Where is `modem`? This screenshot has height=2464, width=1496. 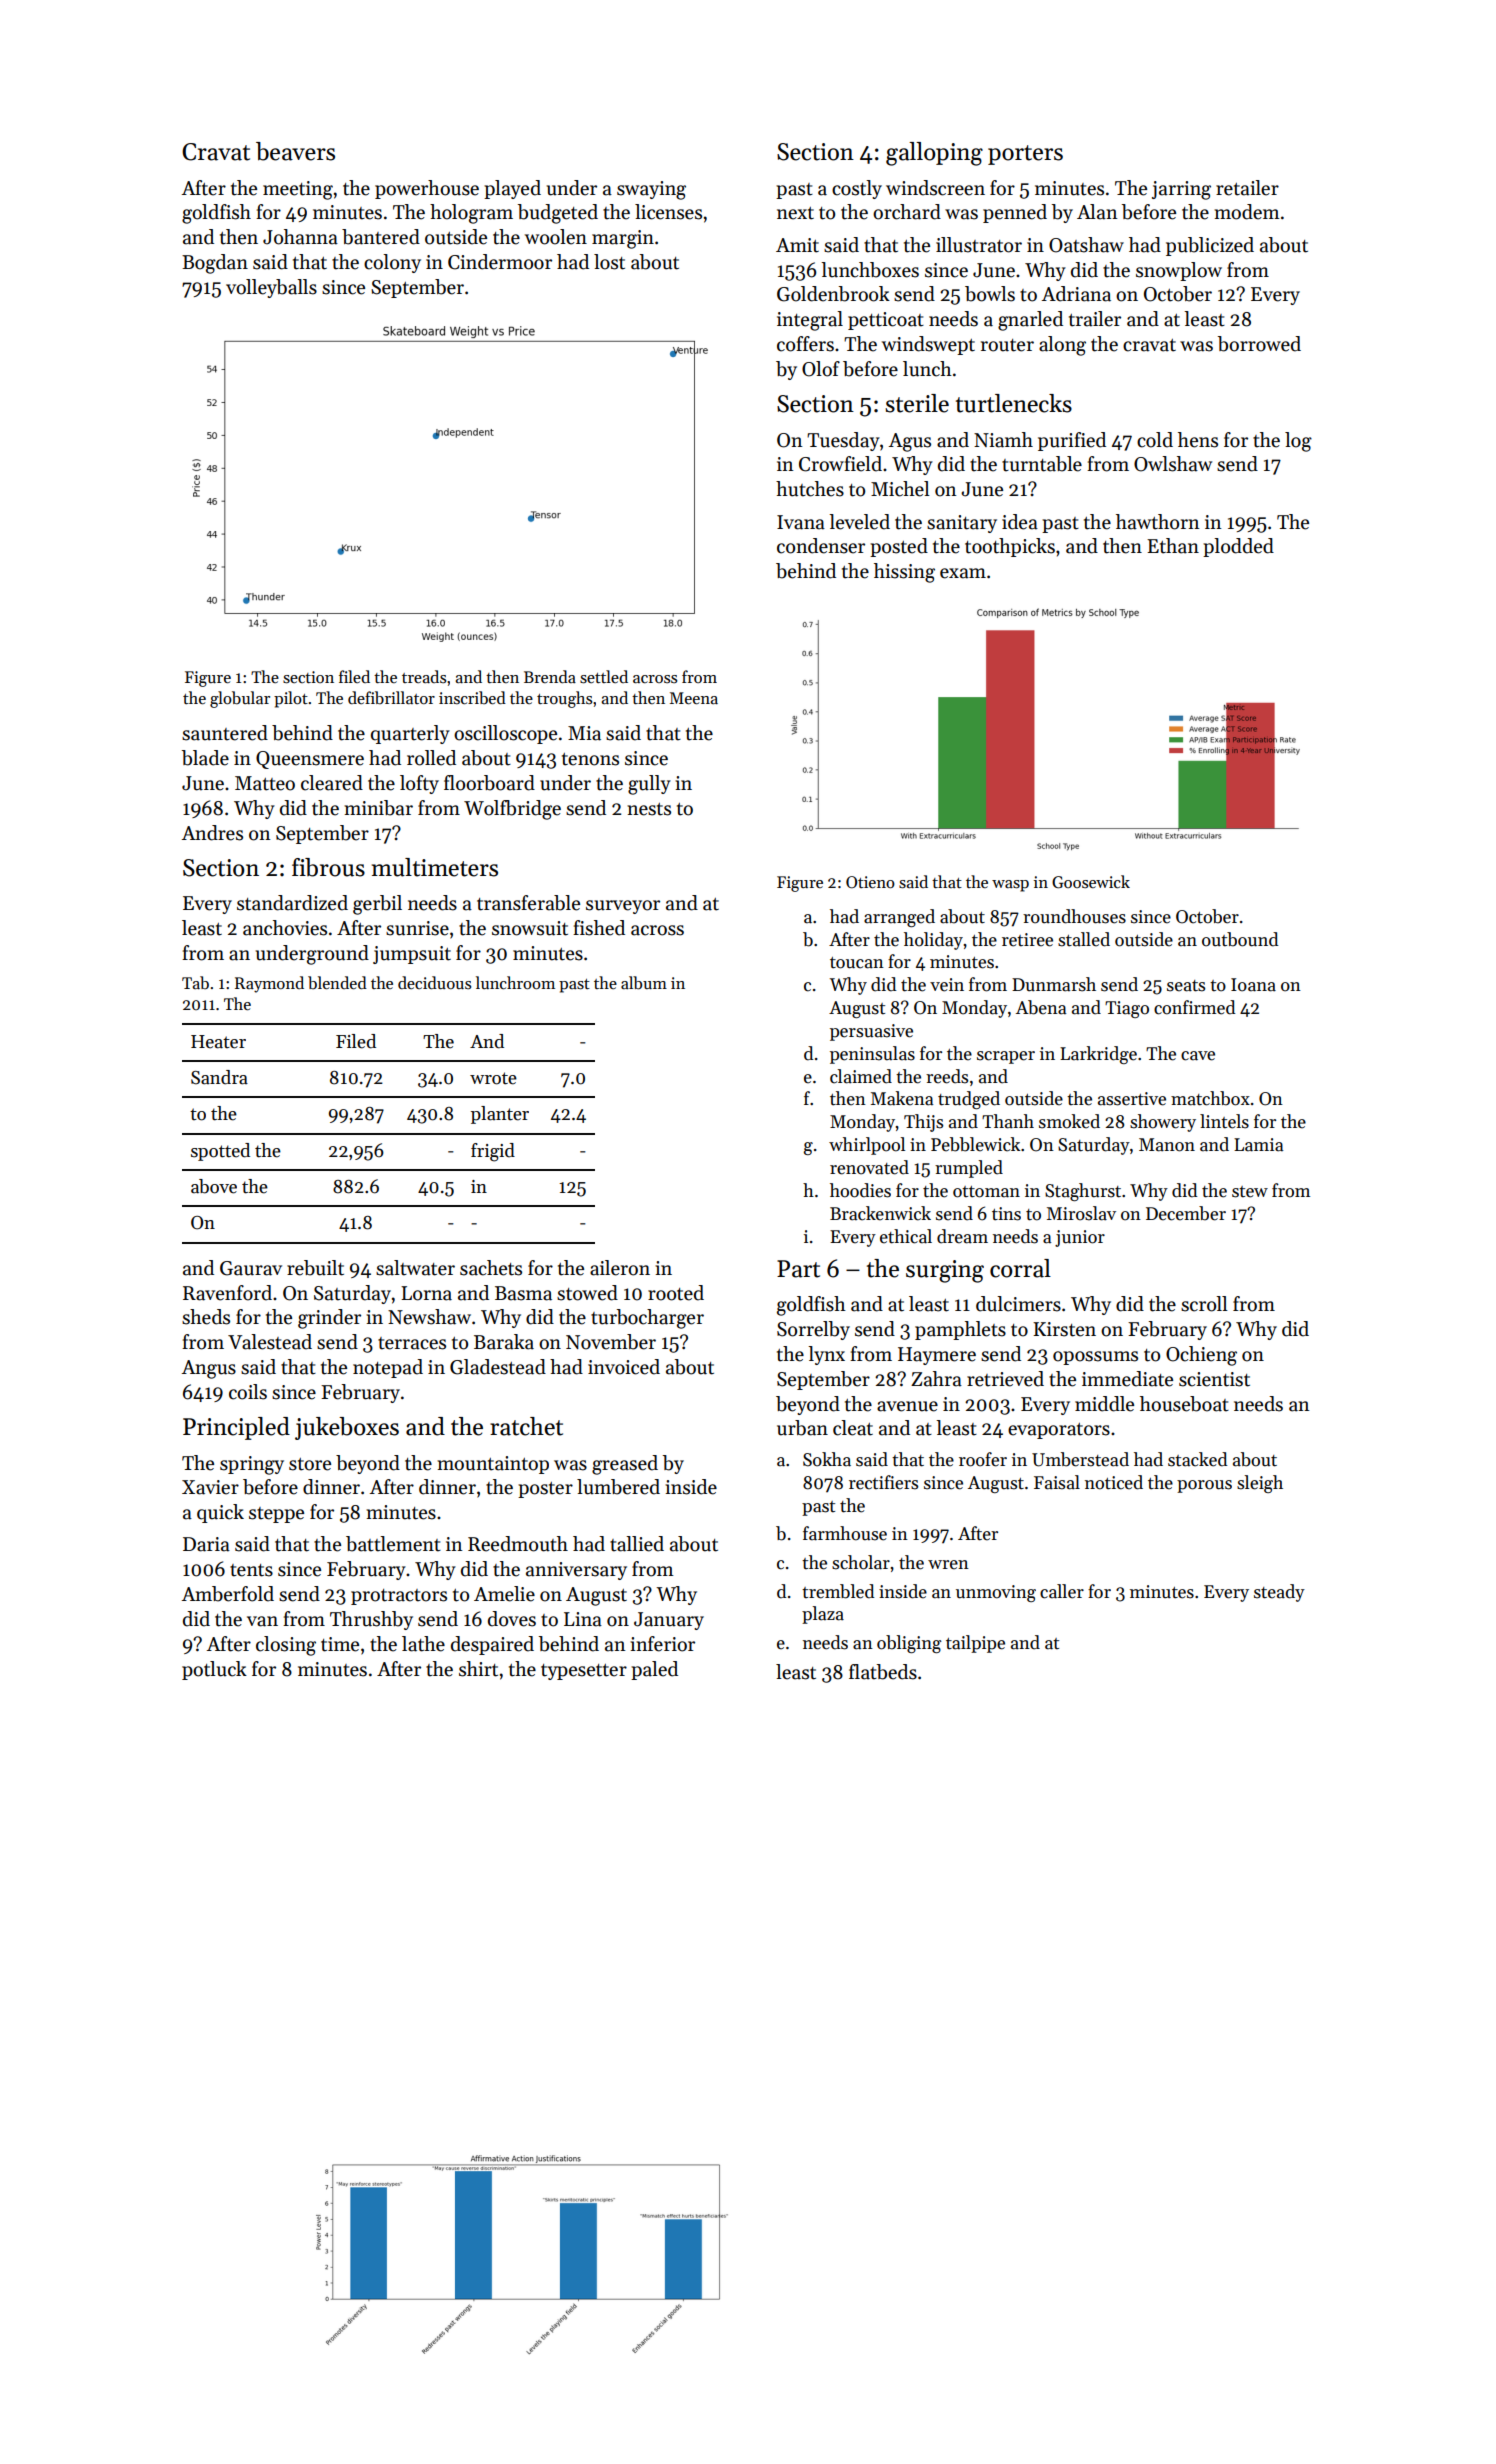 modem is located at coordinates (1247, 212).
